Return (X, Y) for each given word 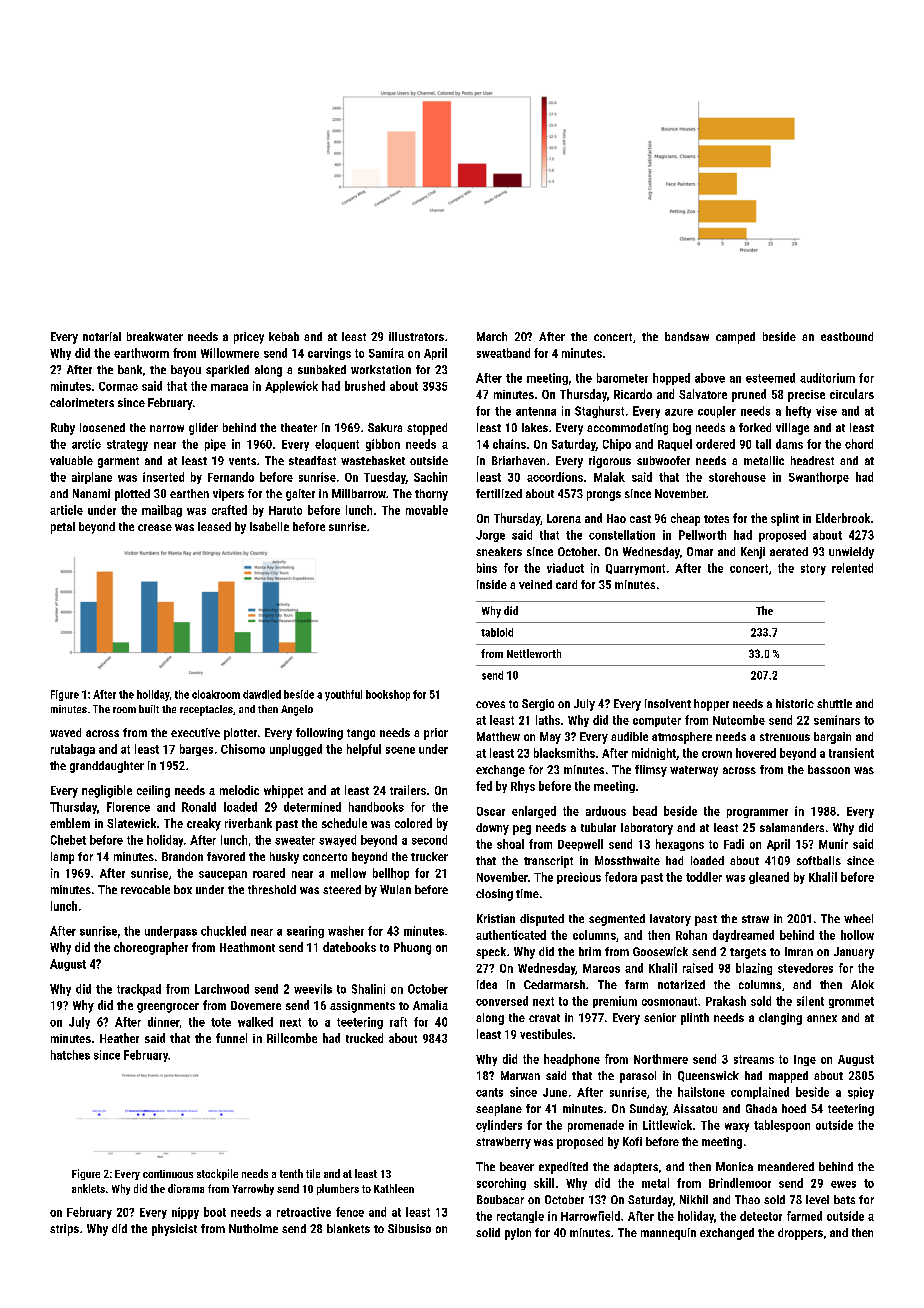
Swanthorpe (819, 478)
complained (760, 1093)
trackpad (139, 990)
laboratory (647, 829)
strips (64, 1230)
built (149, 709)
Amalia (430, 1005)
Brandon (182, 856)
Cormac (118, 386)
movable (427, 510)
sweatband (503, 353)
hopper (711, 705)
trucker (429, 856)
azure (679, 412)
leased (214, 526)
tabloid (497, 632)
